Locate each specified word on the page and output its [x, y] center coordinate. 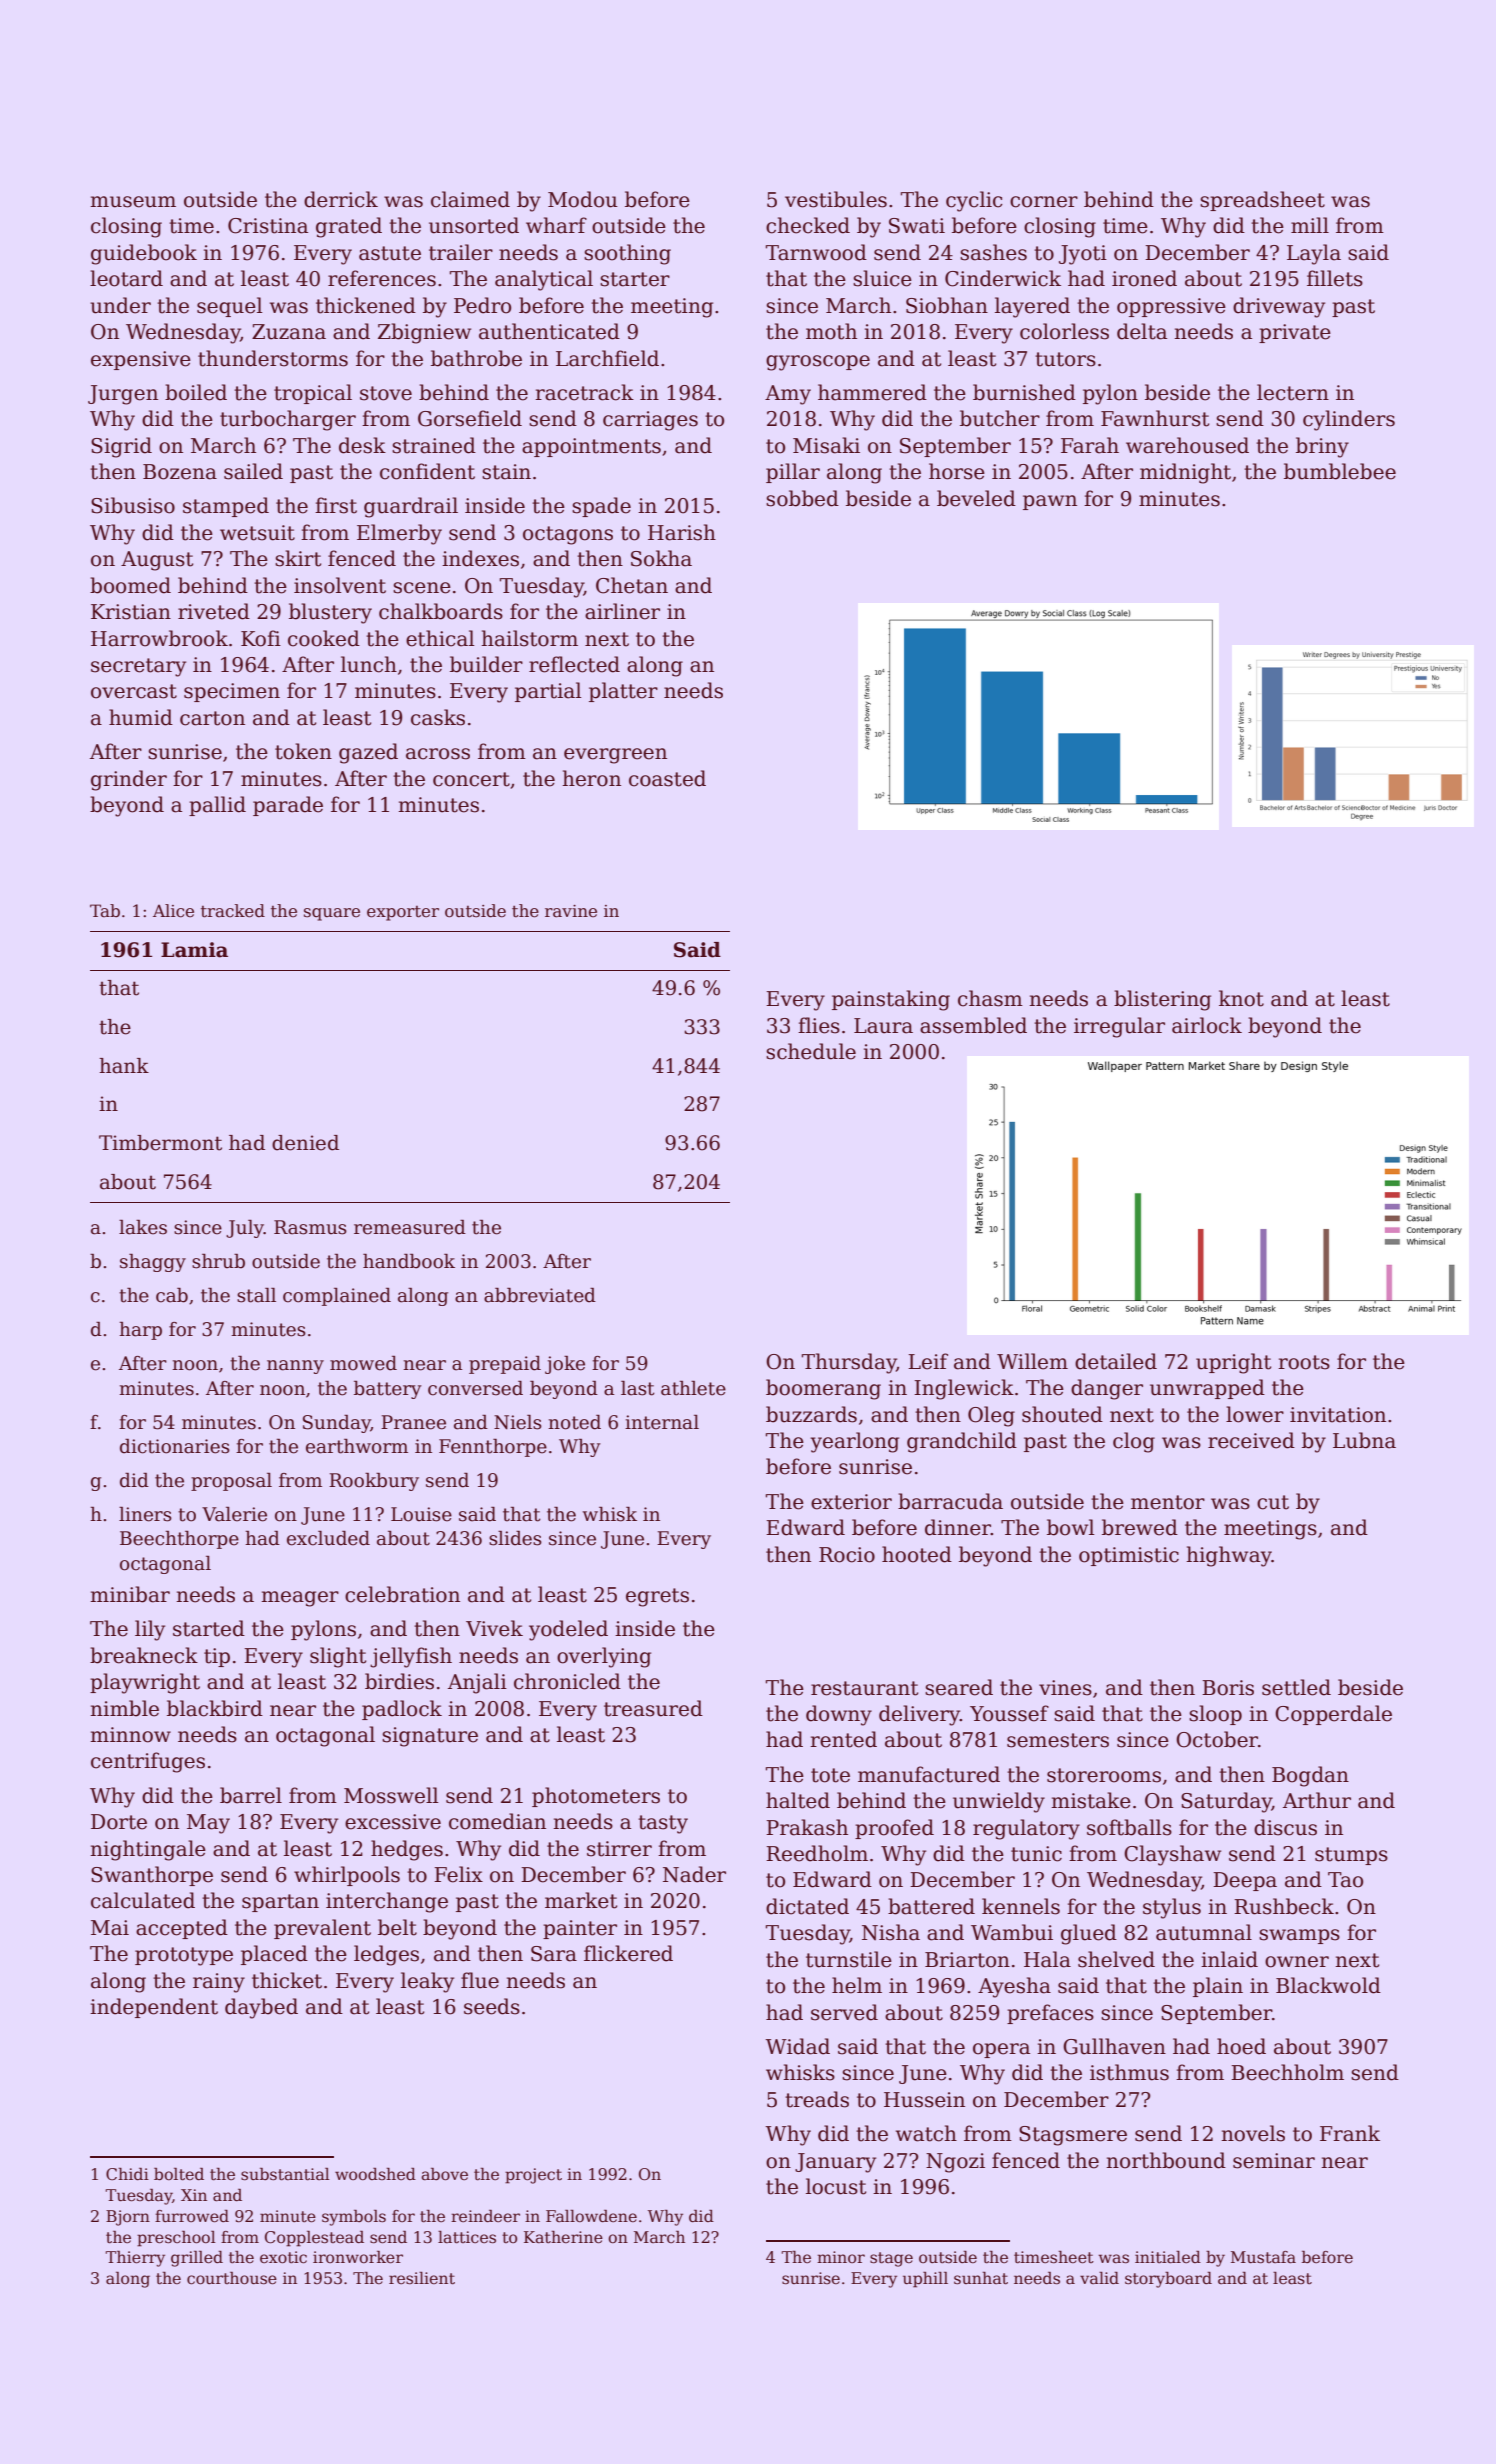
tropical [313, 394]
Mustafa [1263, 2257]
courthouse [232, 2278]
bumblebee [1340, 471]
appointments [591, 447]
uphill [925, 2280]
